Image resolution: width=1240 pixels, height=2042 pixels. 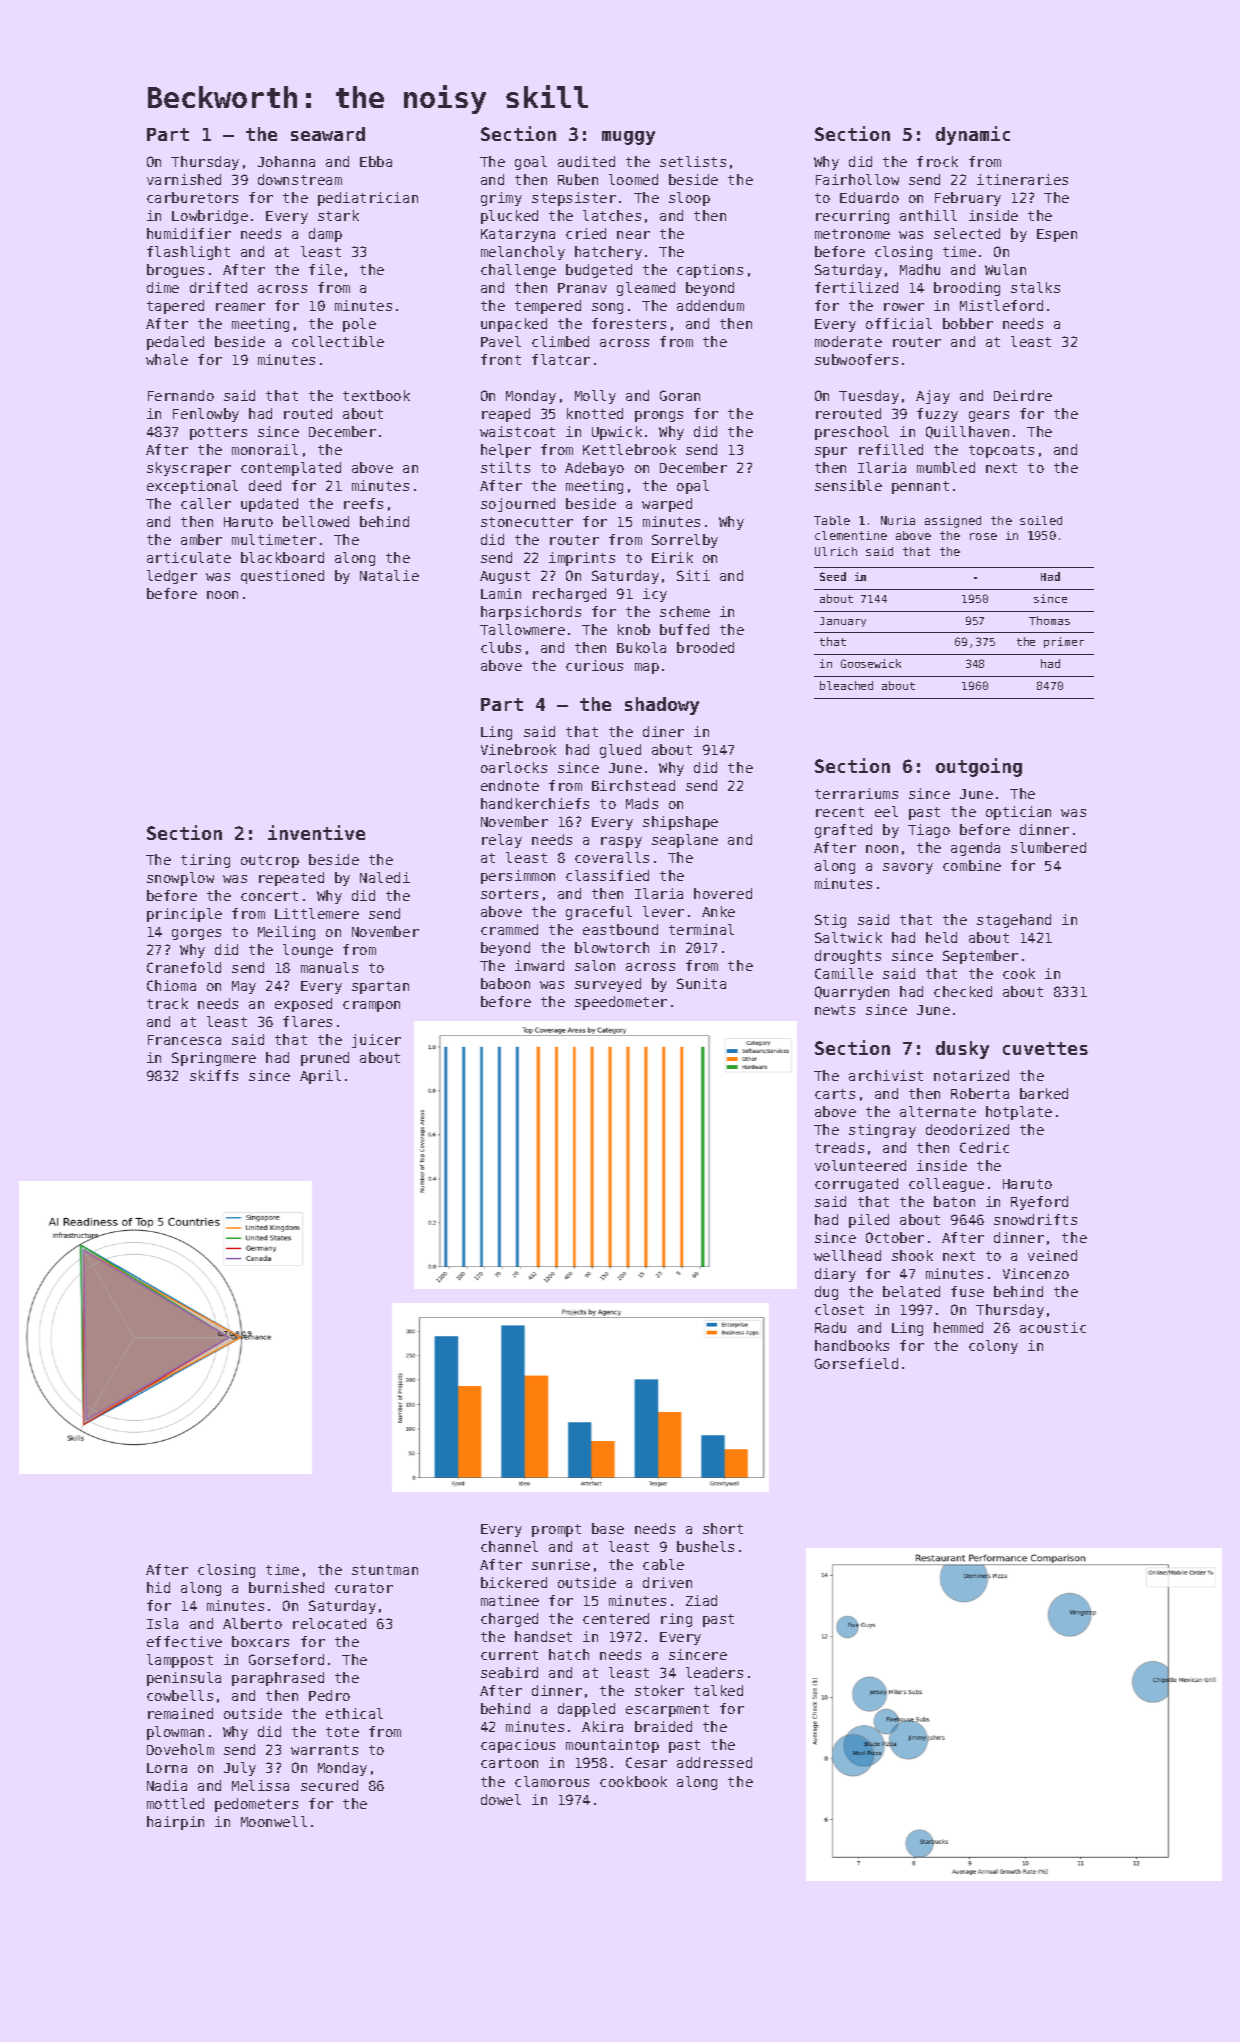 I want to click on Deirdre, so click(x=1023, y=395).
